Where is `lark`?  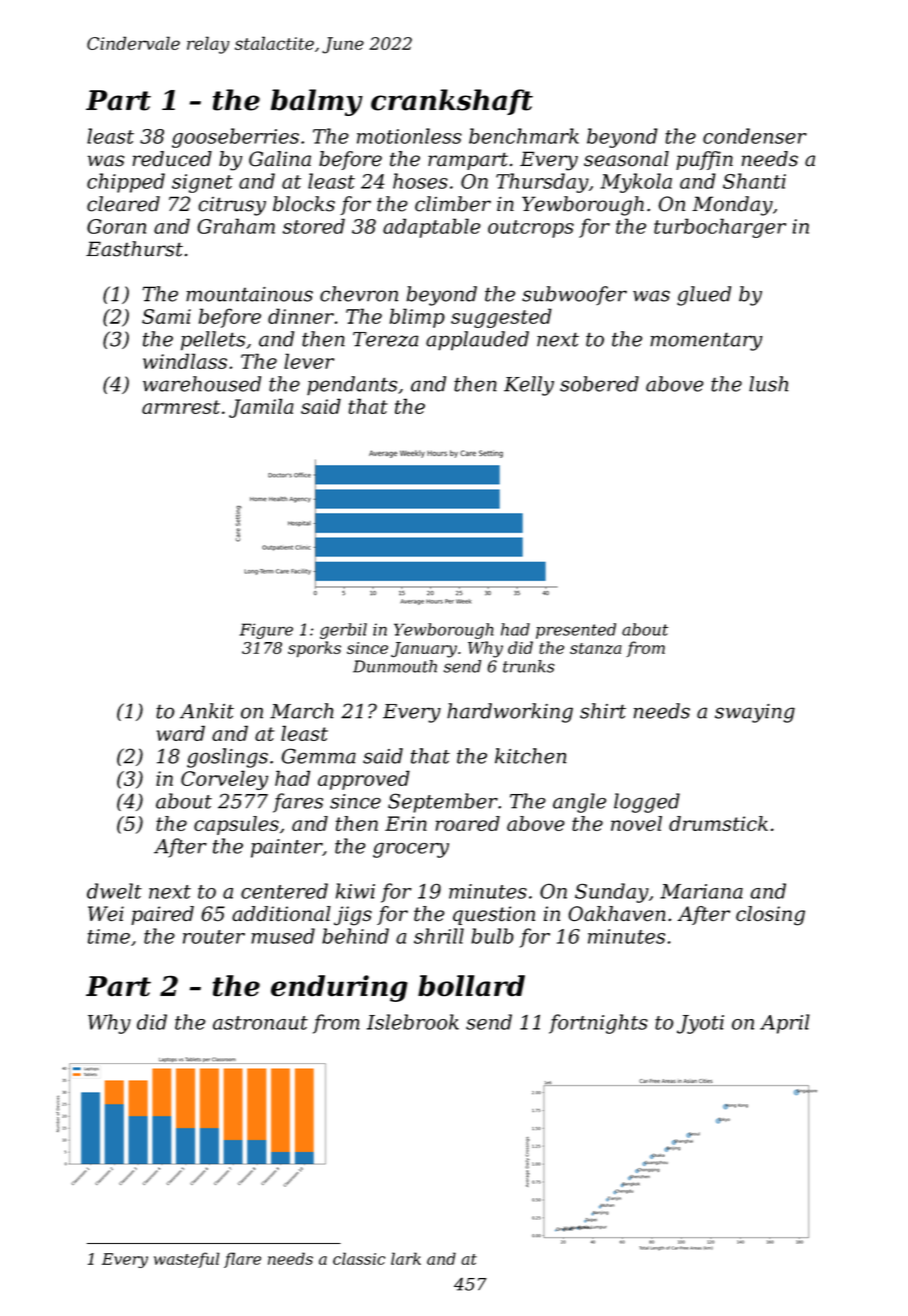
lark is located at coordinates (406, 1258).
